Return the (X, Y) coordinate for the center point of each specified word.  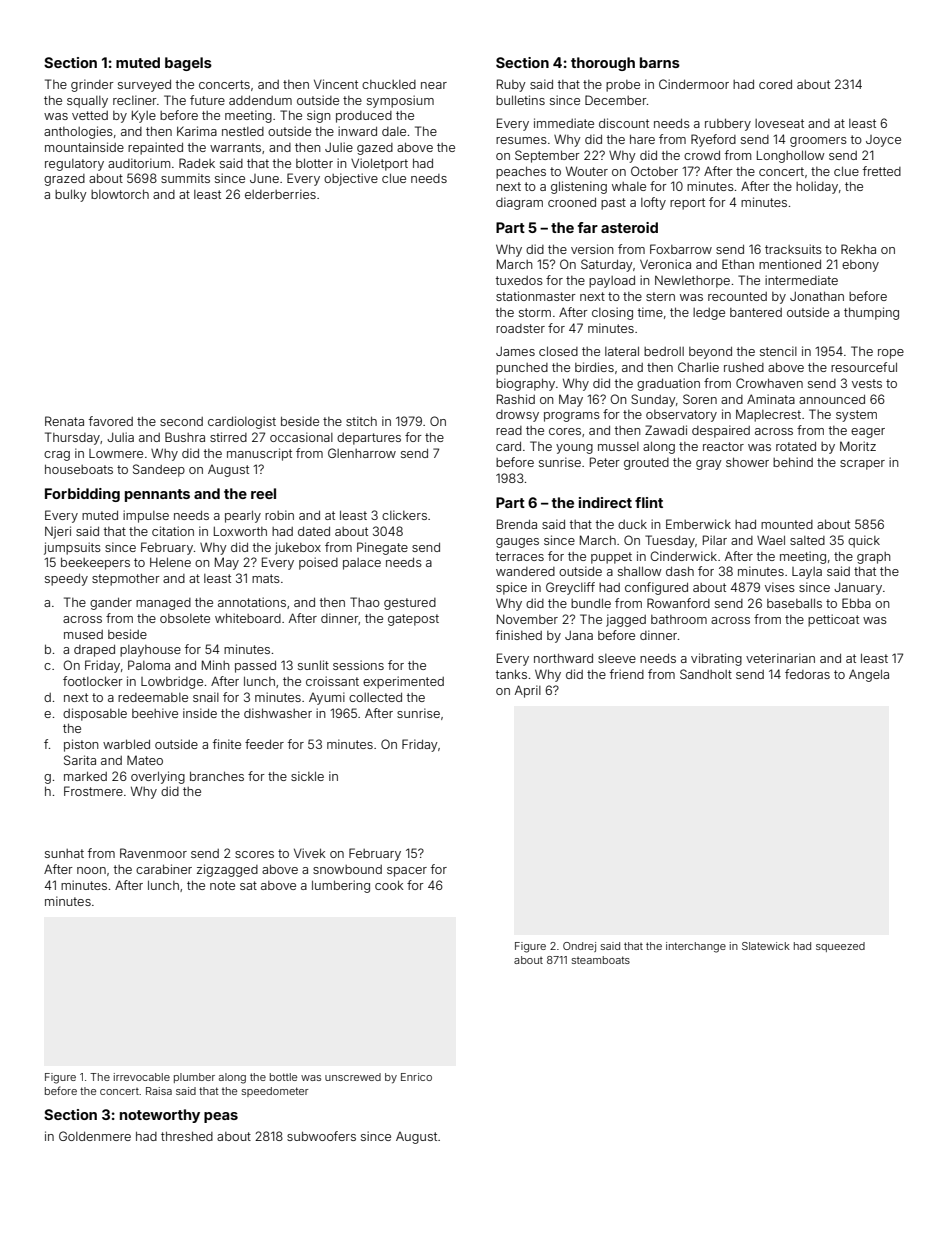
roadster (520, 328)
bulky (71, 195)
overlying (158, 777)
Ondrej (579, 947)
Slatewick (766, 946)
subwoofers (321, 1136)
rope (891, 354)
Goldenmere (95, 1136)
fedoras (807, 674)
